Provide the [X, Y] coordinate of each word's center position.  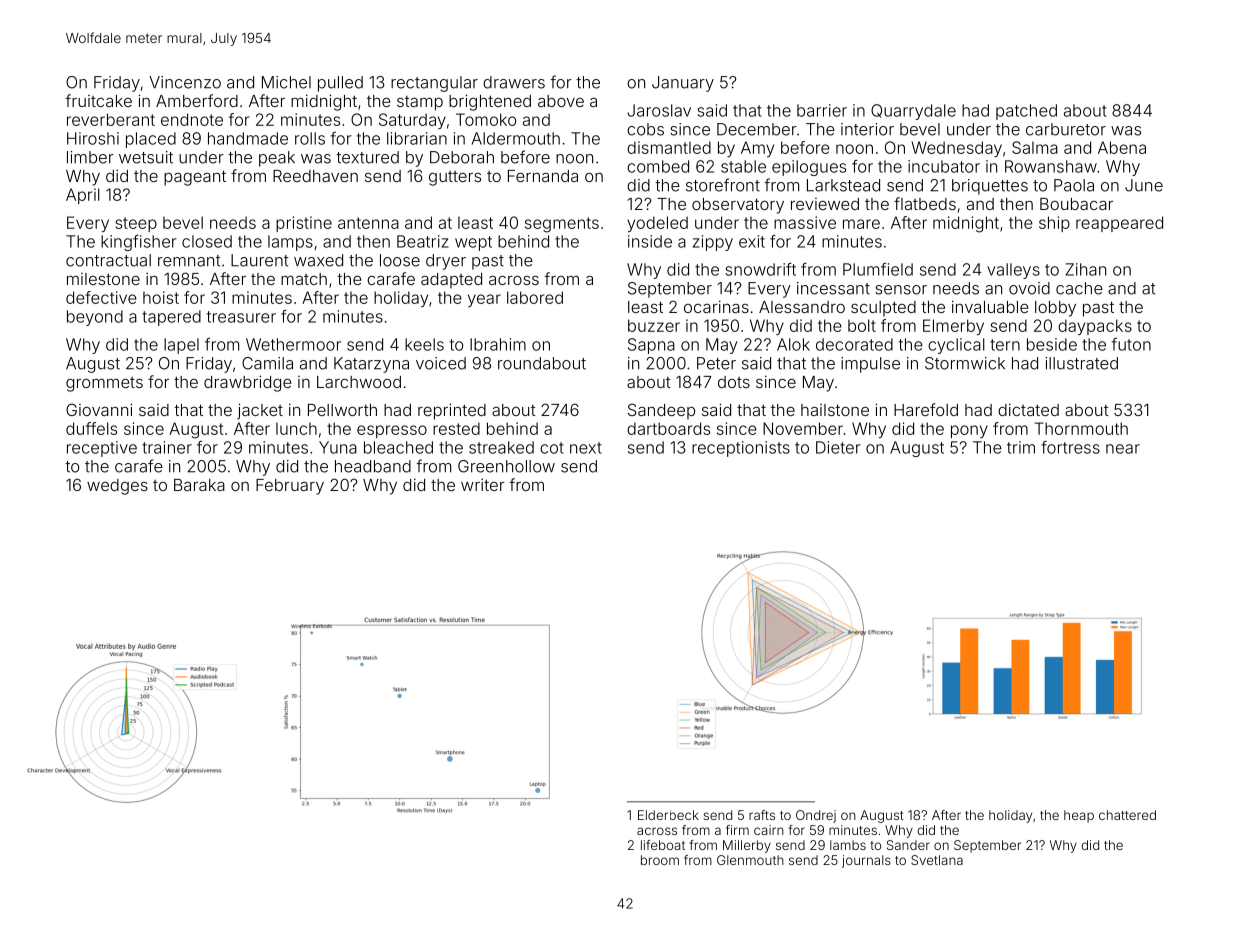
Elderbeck [668, 815]
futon [1131, 344]
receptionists [741, 449]
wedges [117, 487]
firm [737, 830]
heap [1079, 816]
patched [1026, 112]
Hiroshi [93, 138]
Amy [757, 149]
